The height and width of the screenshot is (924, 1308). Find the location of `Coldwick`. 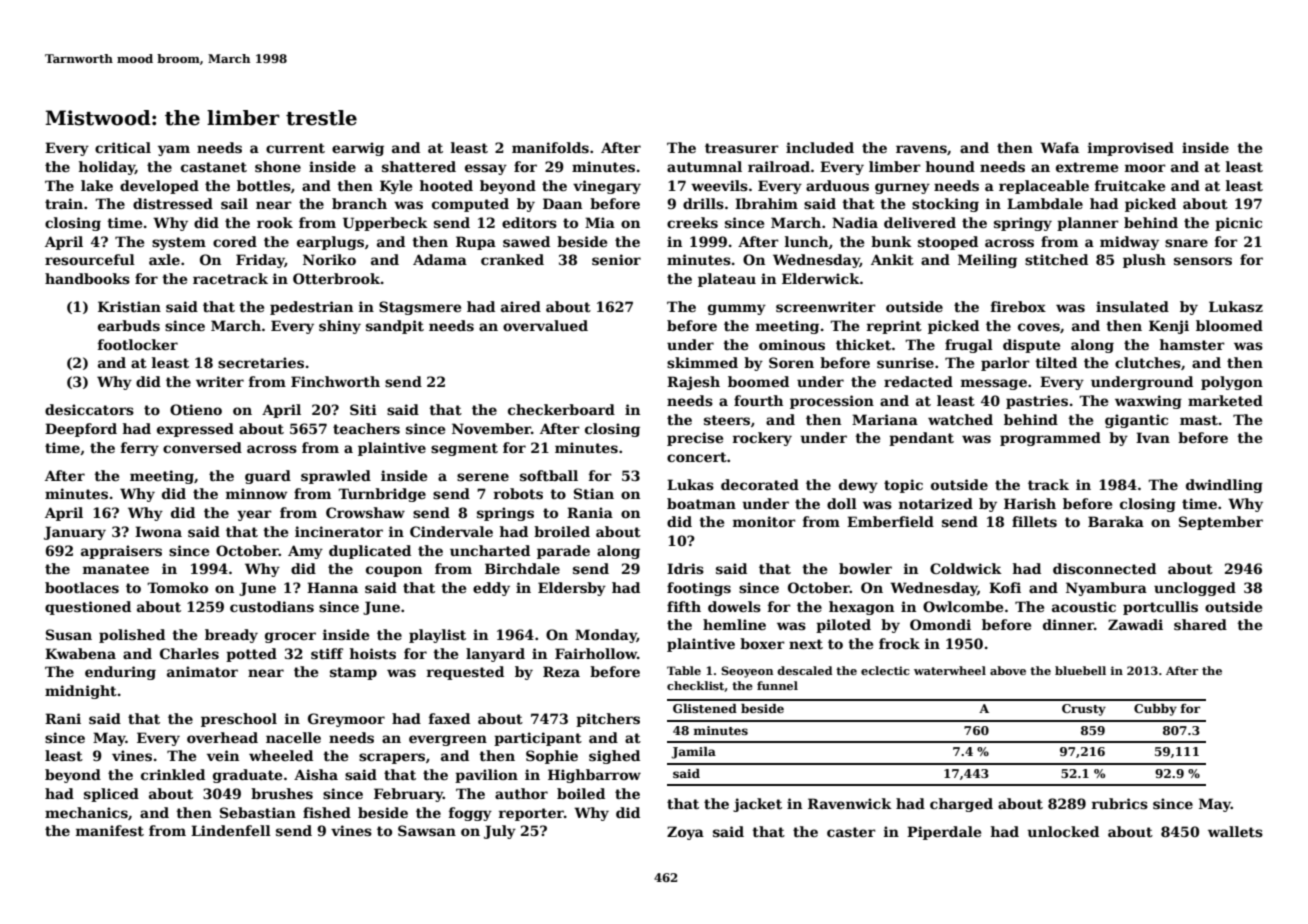

Coldwick is located at coordinates (966, 568).
